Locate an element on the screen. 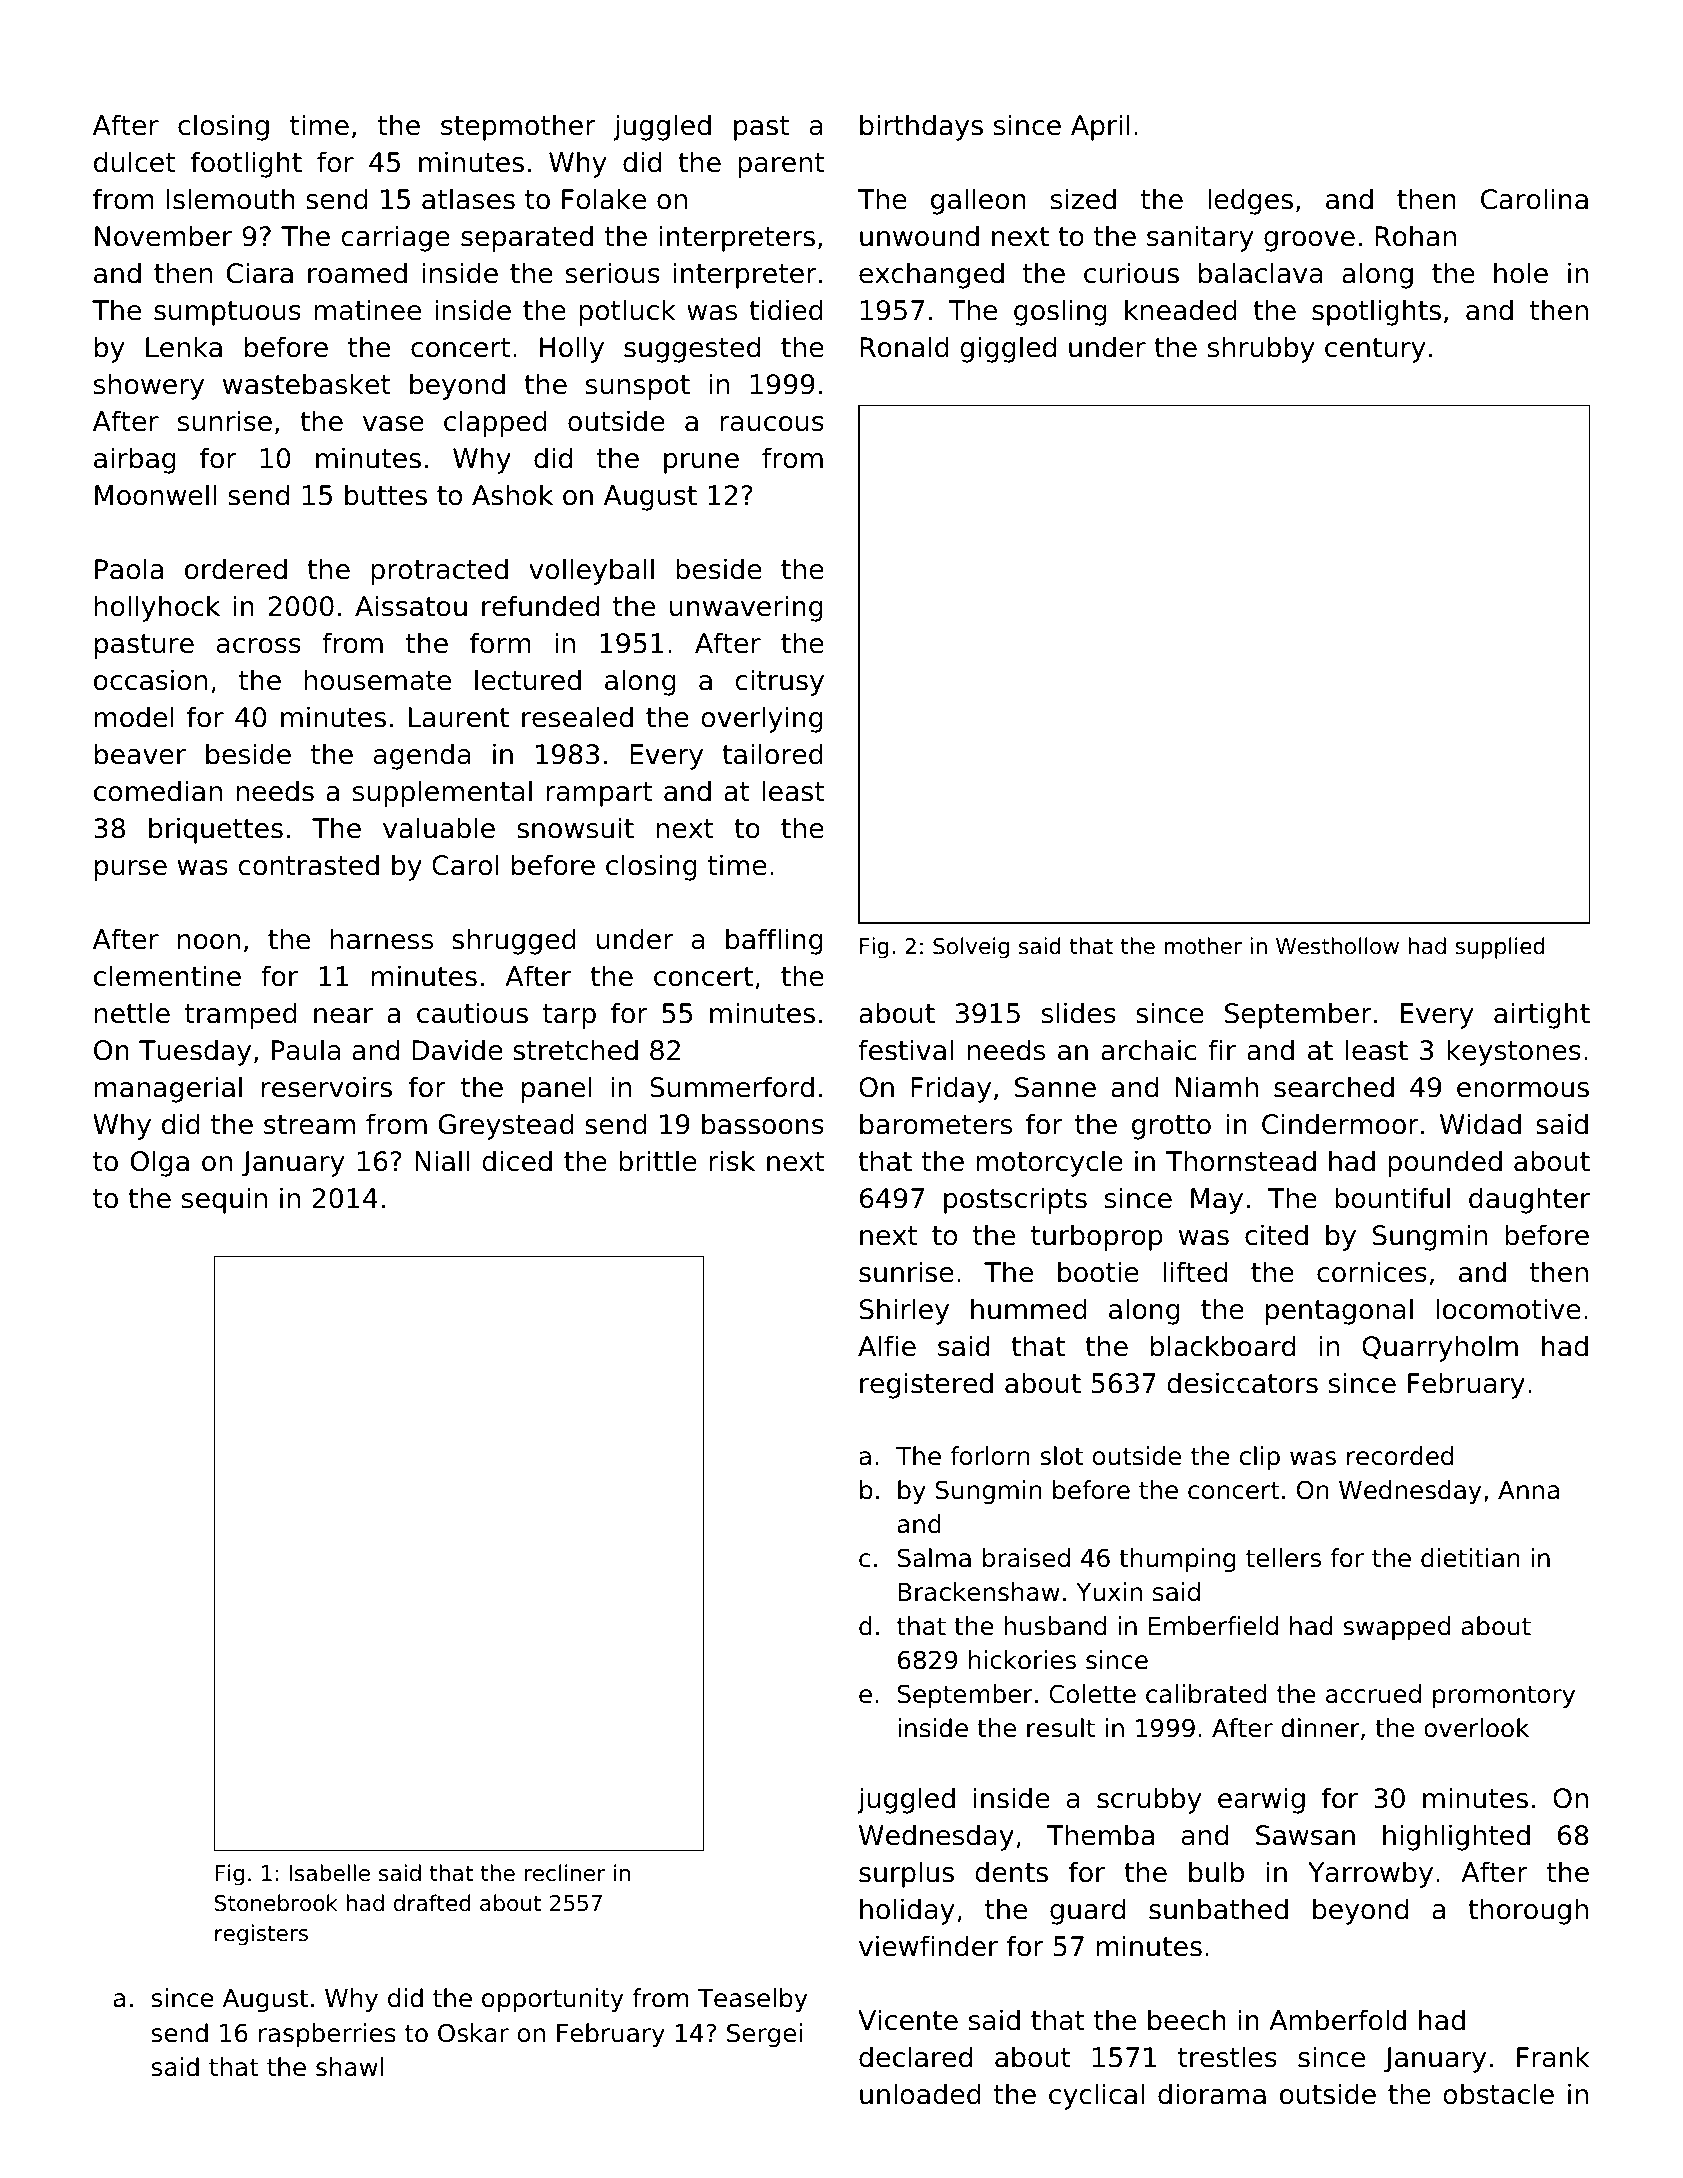 Image resolution: width=1683 pixels, height=2178 pixels. gosling is located at coordinates (1060, 312).
